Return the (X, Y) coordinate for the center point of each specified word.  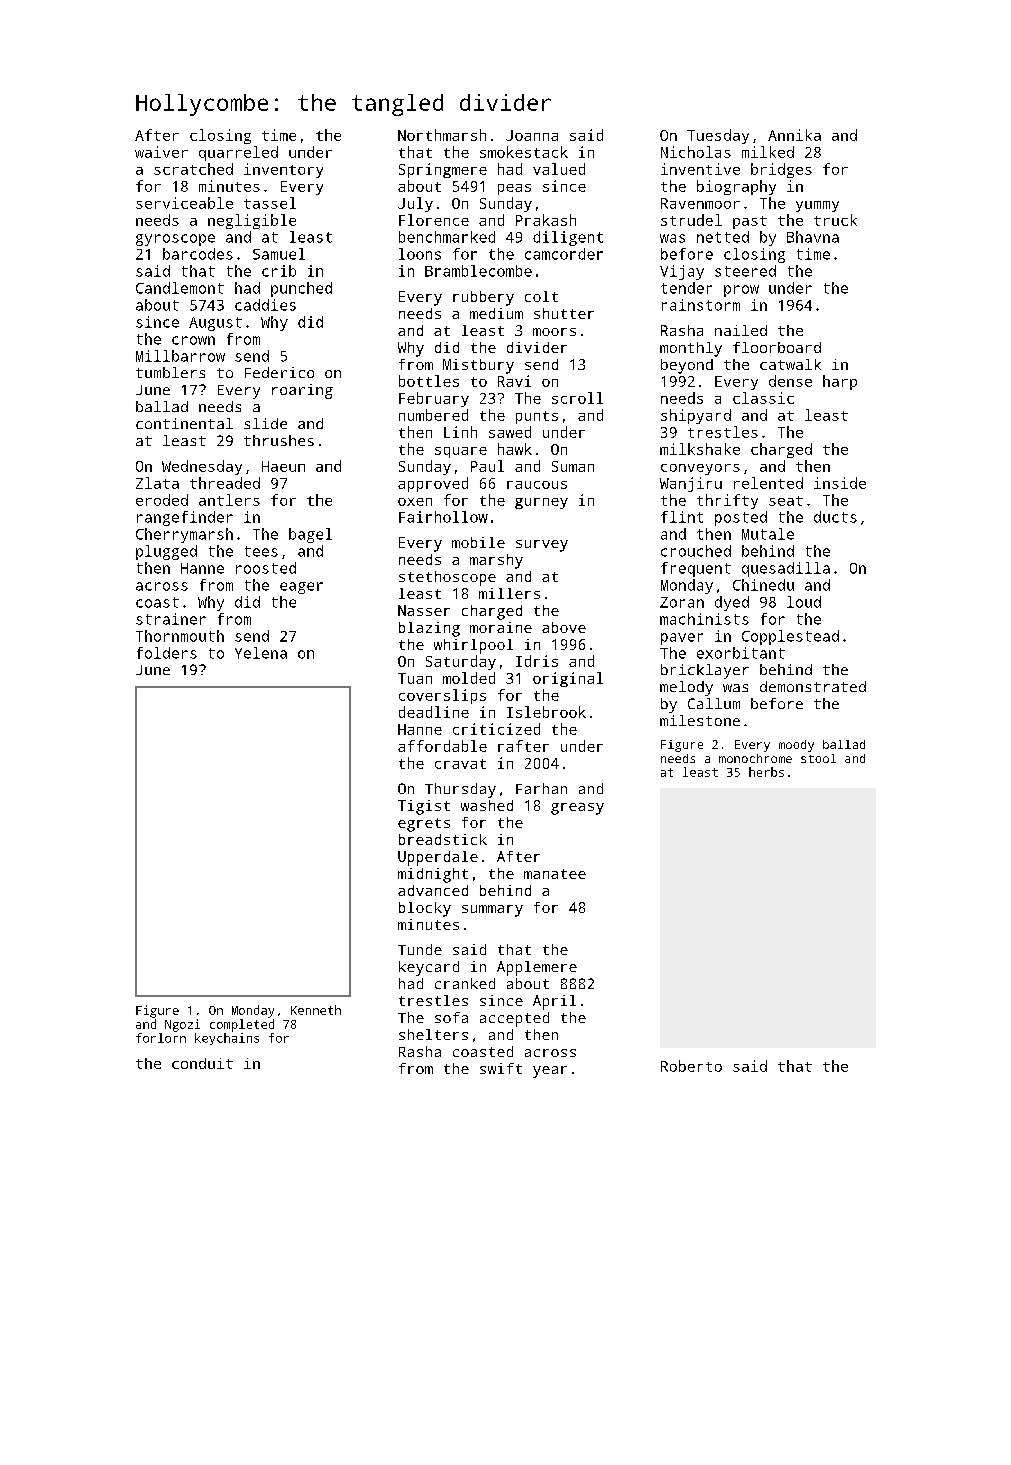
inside (840, 483)
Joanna (532, 135)
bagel (310, 535)
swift (501, 1068)
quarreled (238, 153)
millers (509, 593)
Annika (794, 135)
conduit (202, 1063)
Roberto (691, 1066)
